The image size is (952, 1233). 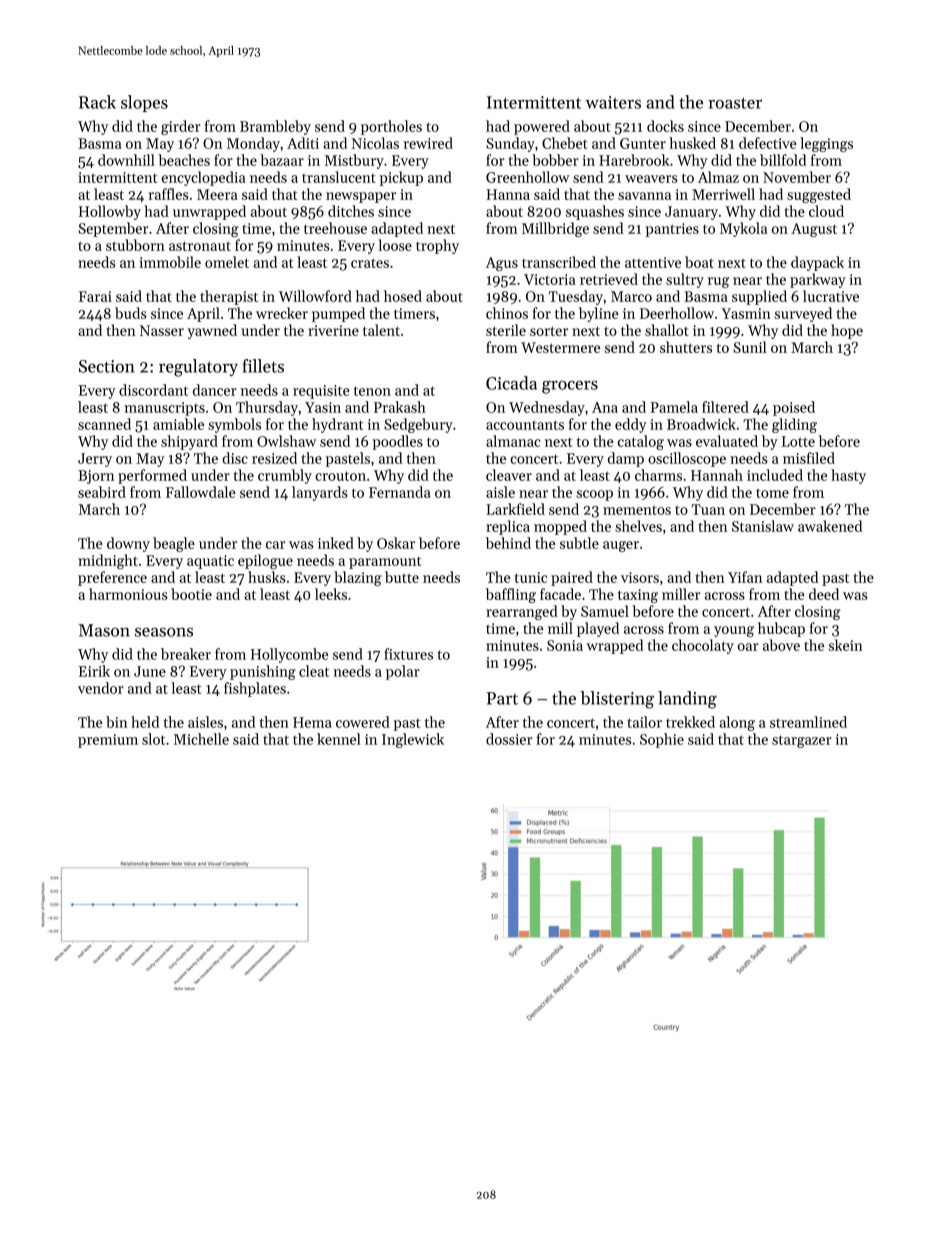 I want to click on supplied, so click(x=759, y=297).
